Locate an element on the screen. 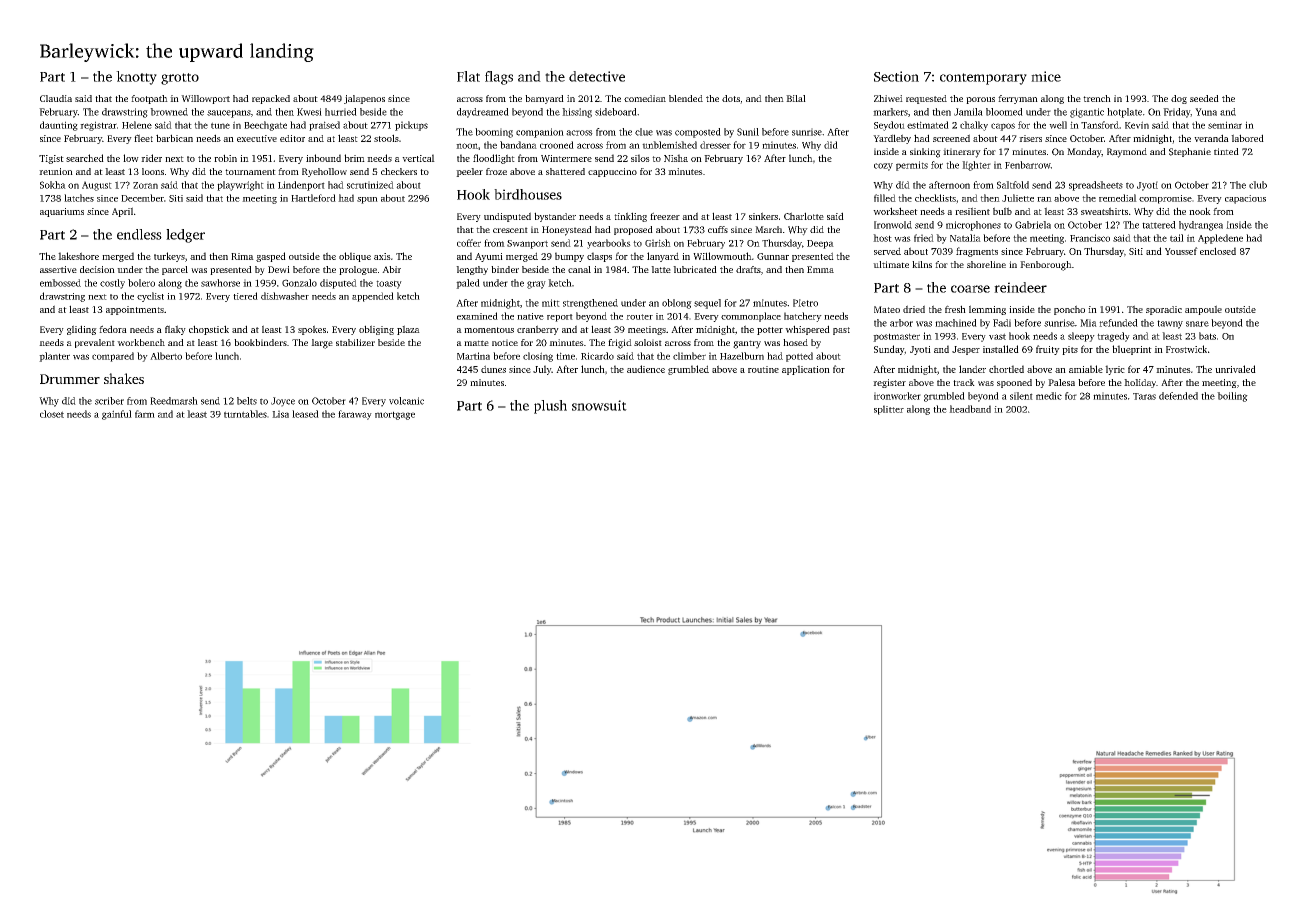 The image size is (1308, 924). Section is located at coordinates (896, 76).
